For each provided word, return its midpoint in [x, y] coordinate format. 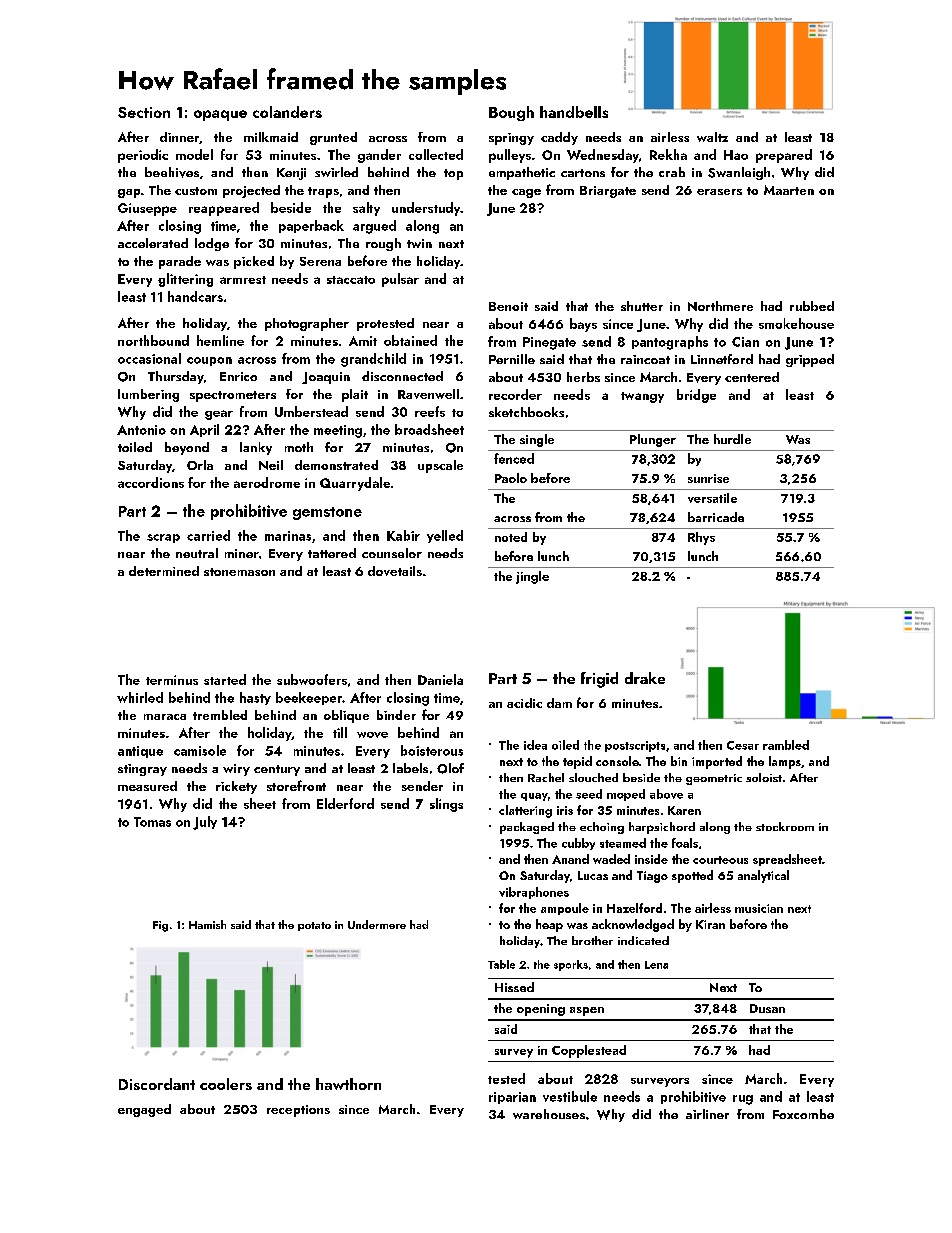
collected [436, 154]
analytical [763, 876]
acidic [524, 703]
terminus [172, 680]
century [277, 770]
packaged [527, 828]
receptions [298, 1111]
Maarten [789, 190]
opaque [220, 115]
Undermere [377, 924]
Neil [271, 465]
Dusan [767, 1008]
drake [645, 678]
